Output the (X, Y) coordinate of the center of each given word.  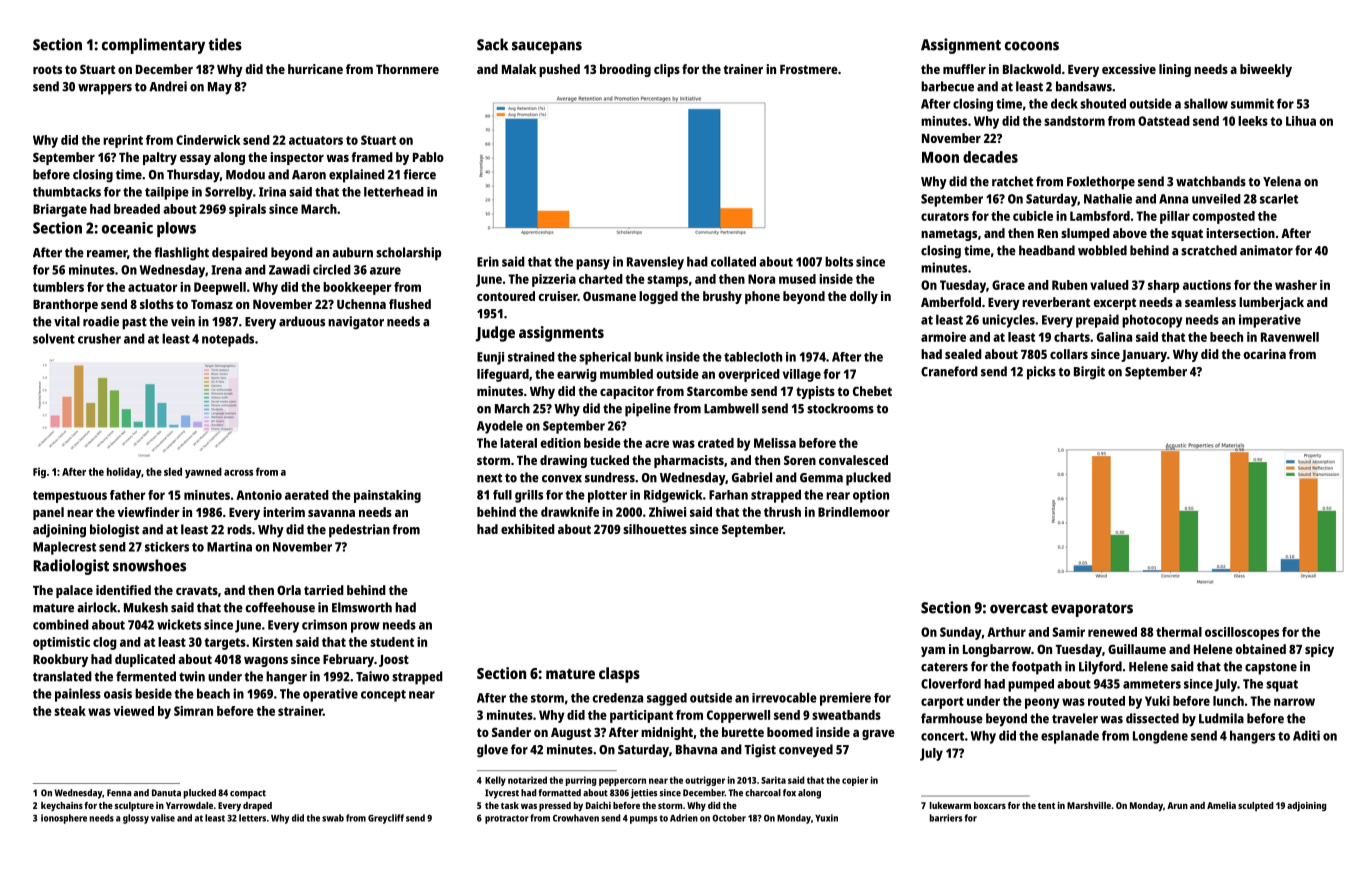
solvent (54, 338)
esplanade (1070, 737)
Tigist (760, 751)
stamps (667, 281)
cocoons (1032, 46)
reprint (123, 141)
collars (1069, 354)
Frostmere (809, 69)
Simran (193, 711)
